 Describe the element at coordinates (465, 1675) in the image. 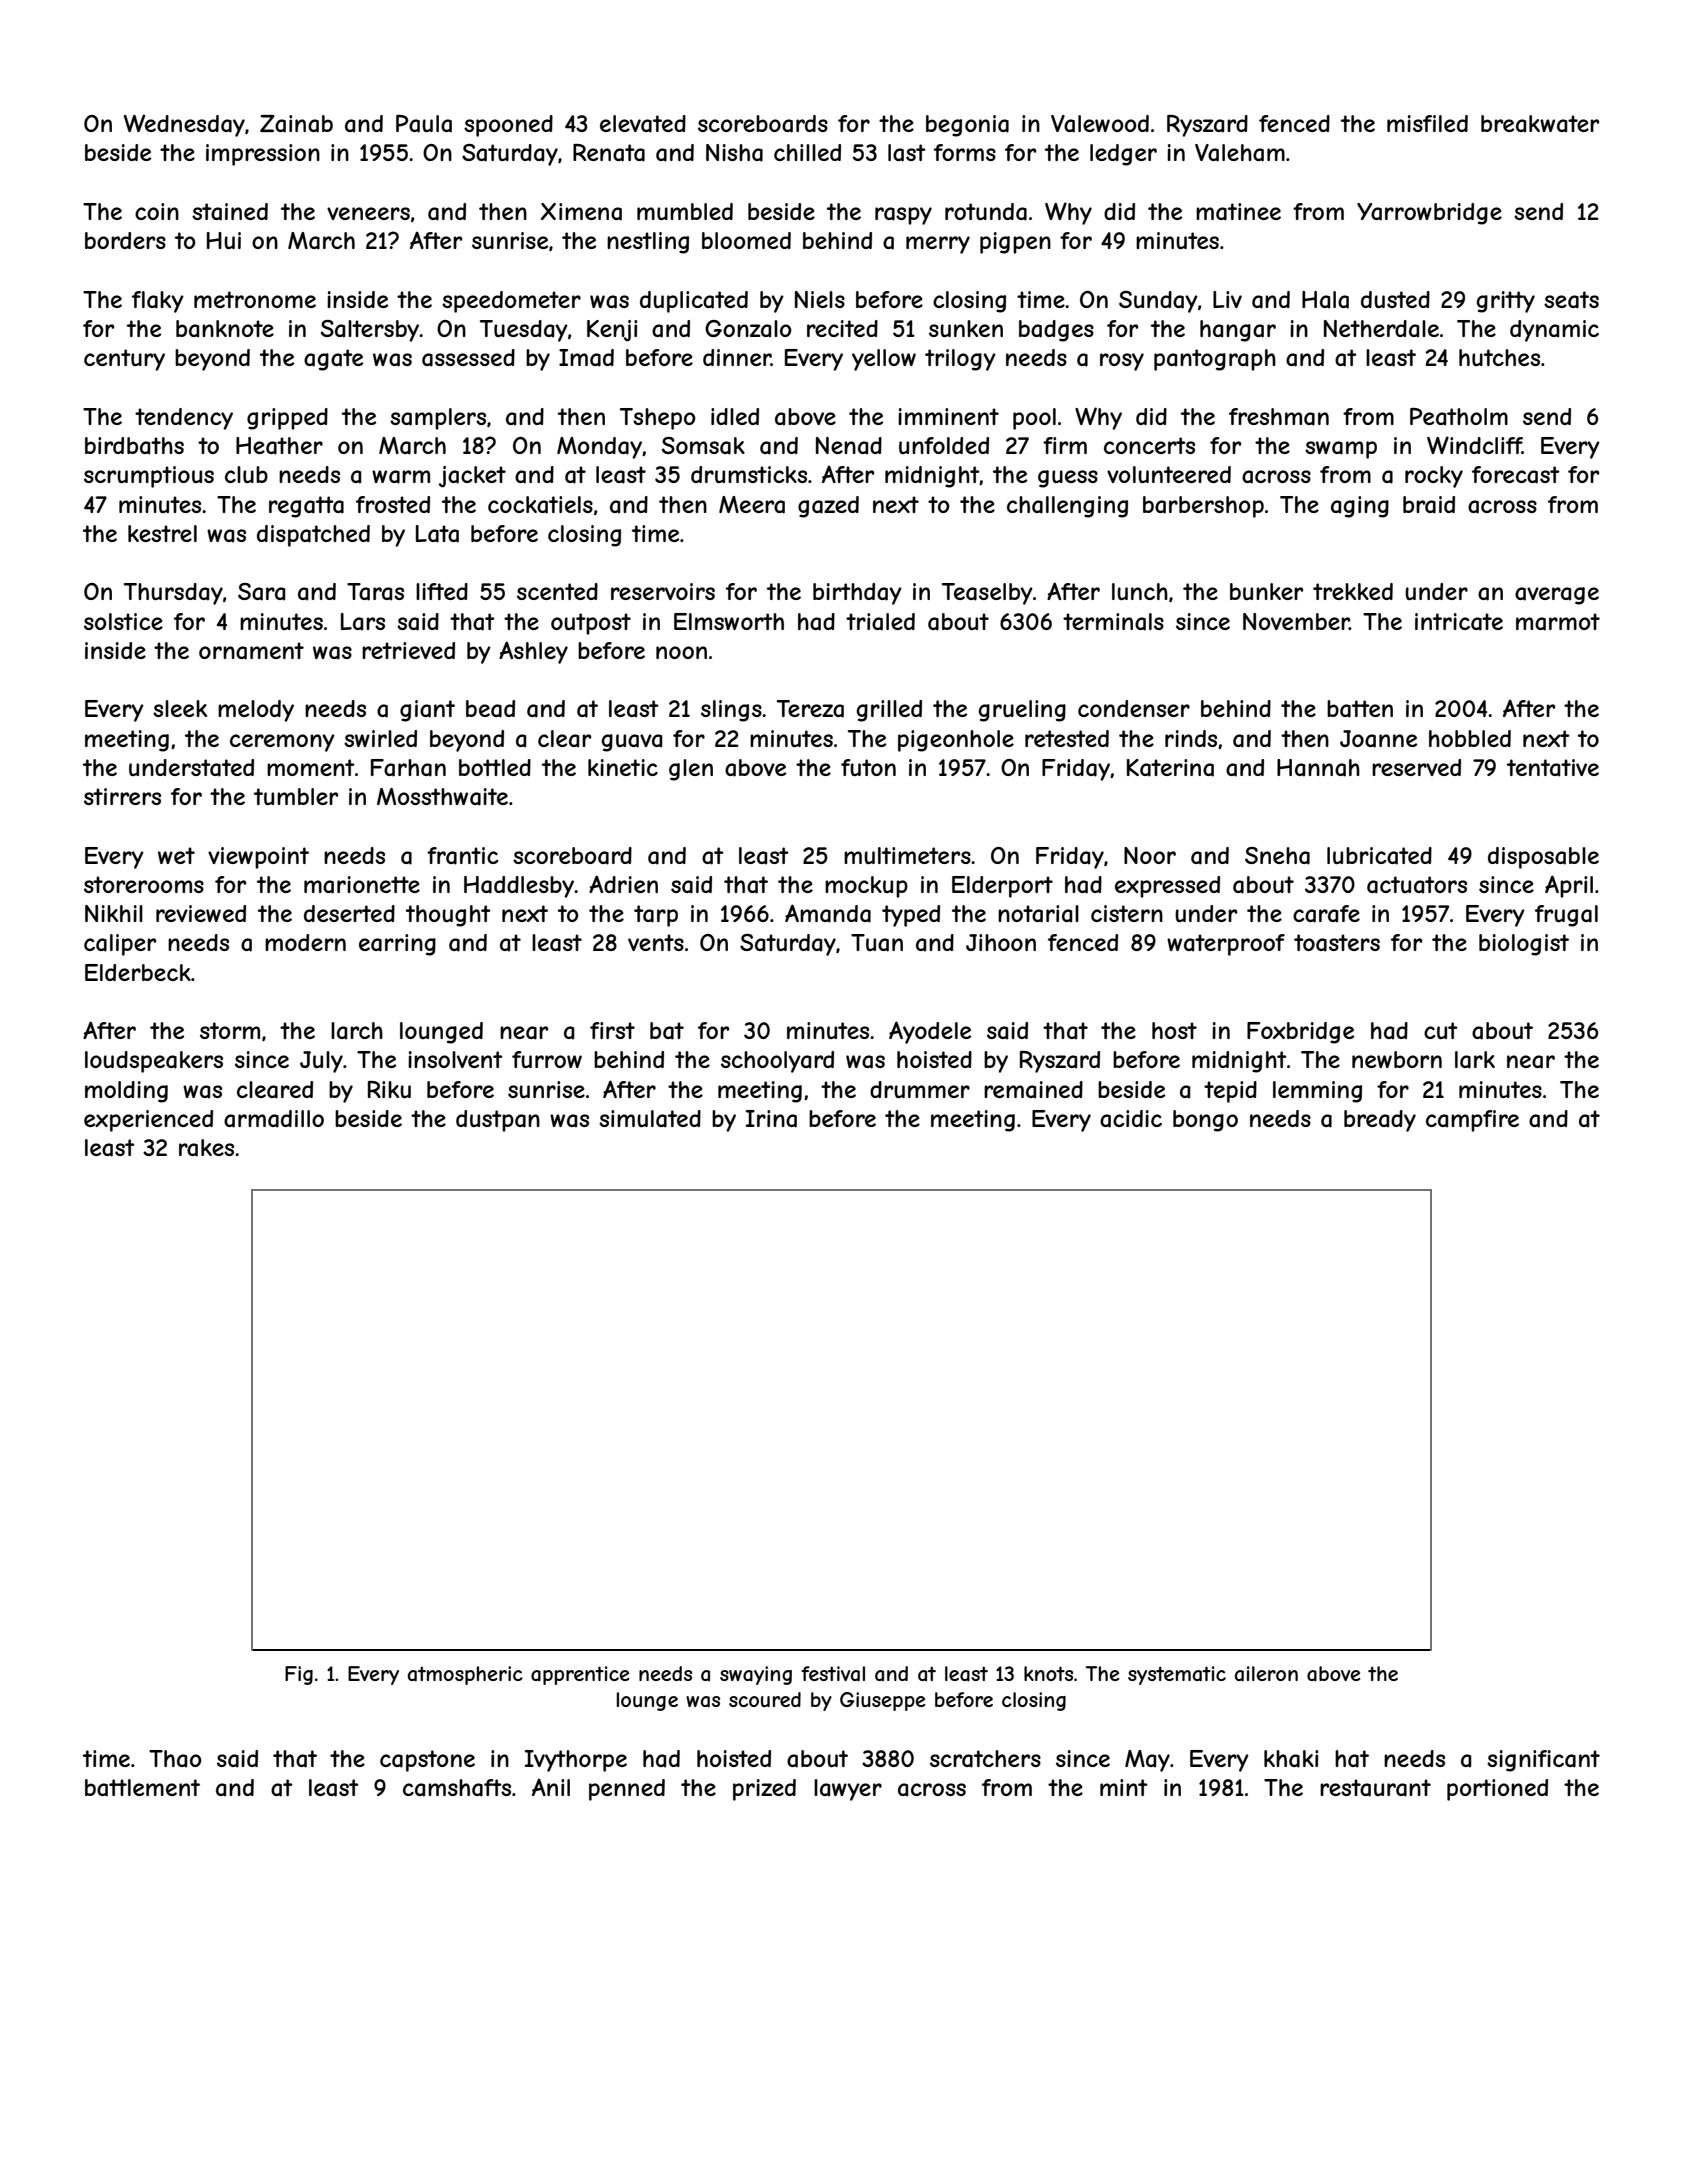

I see `atmospheric` at that location.
